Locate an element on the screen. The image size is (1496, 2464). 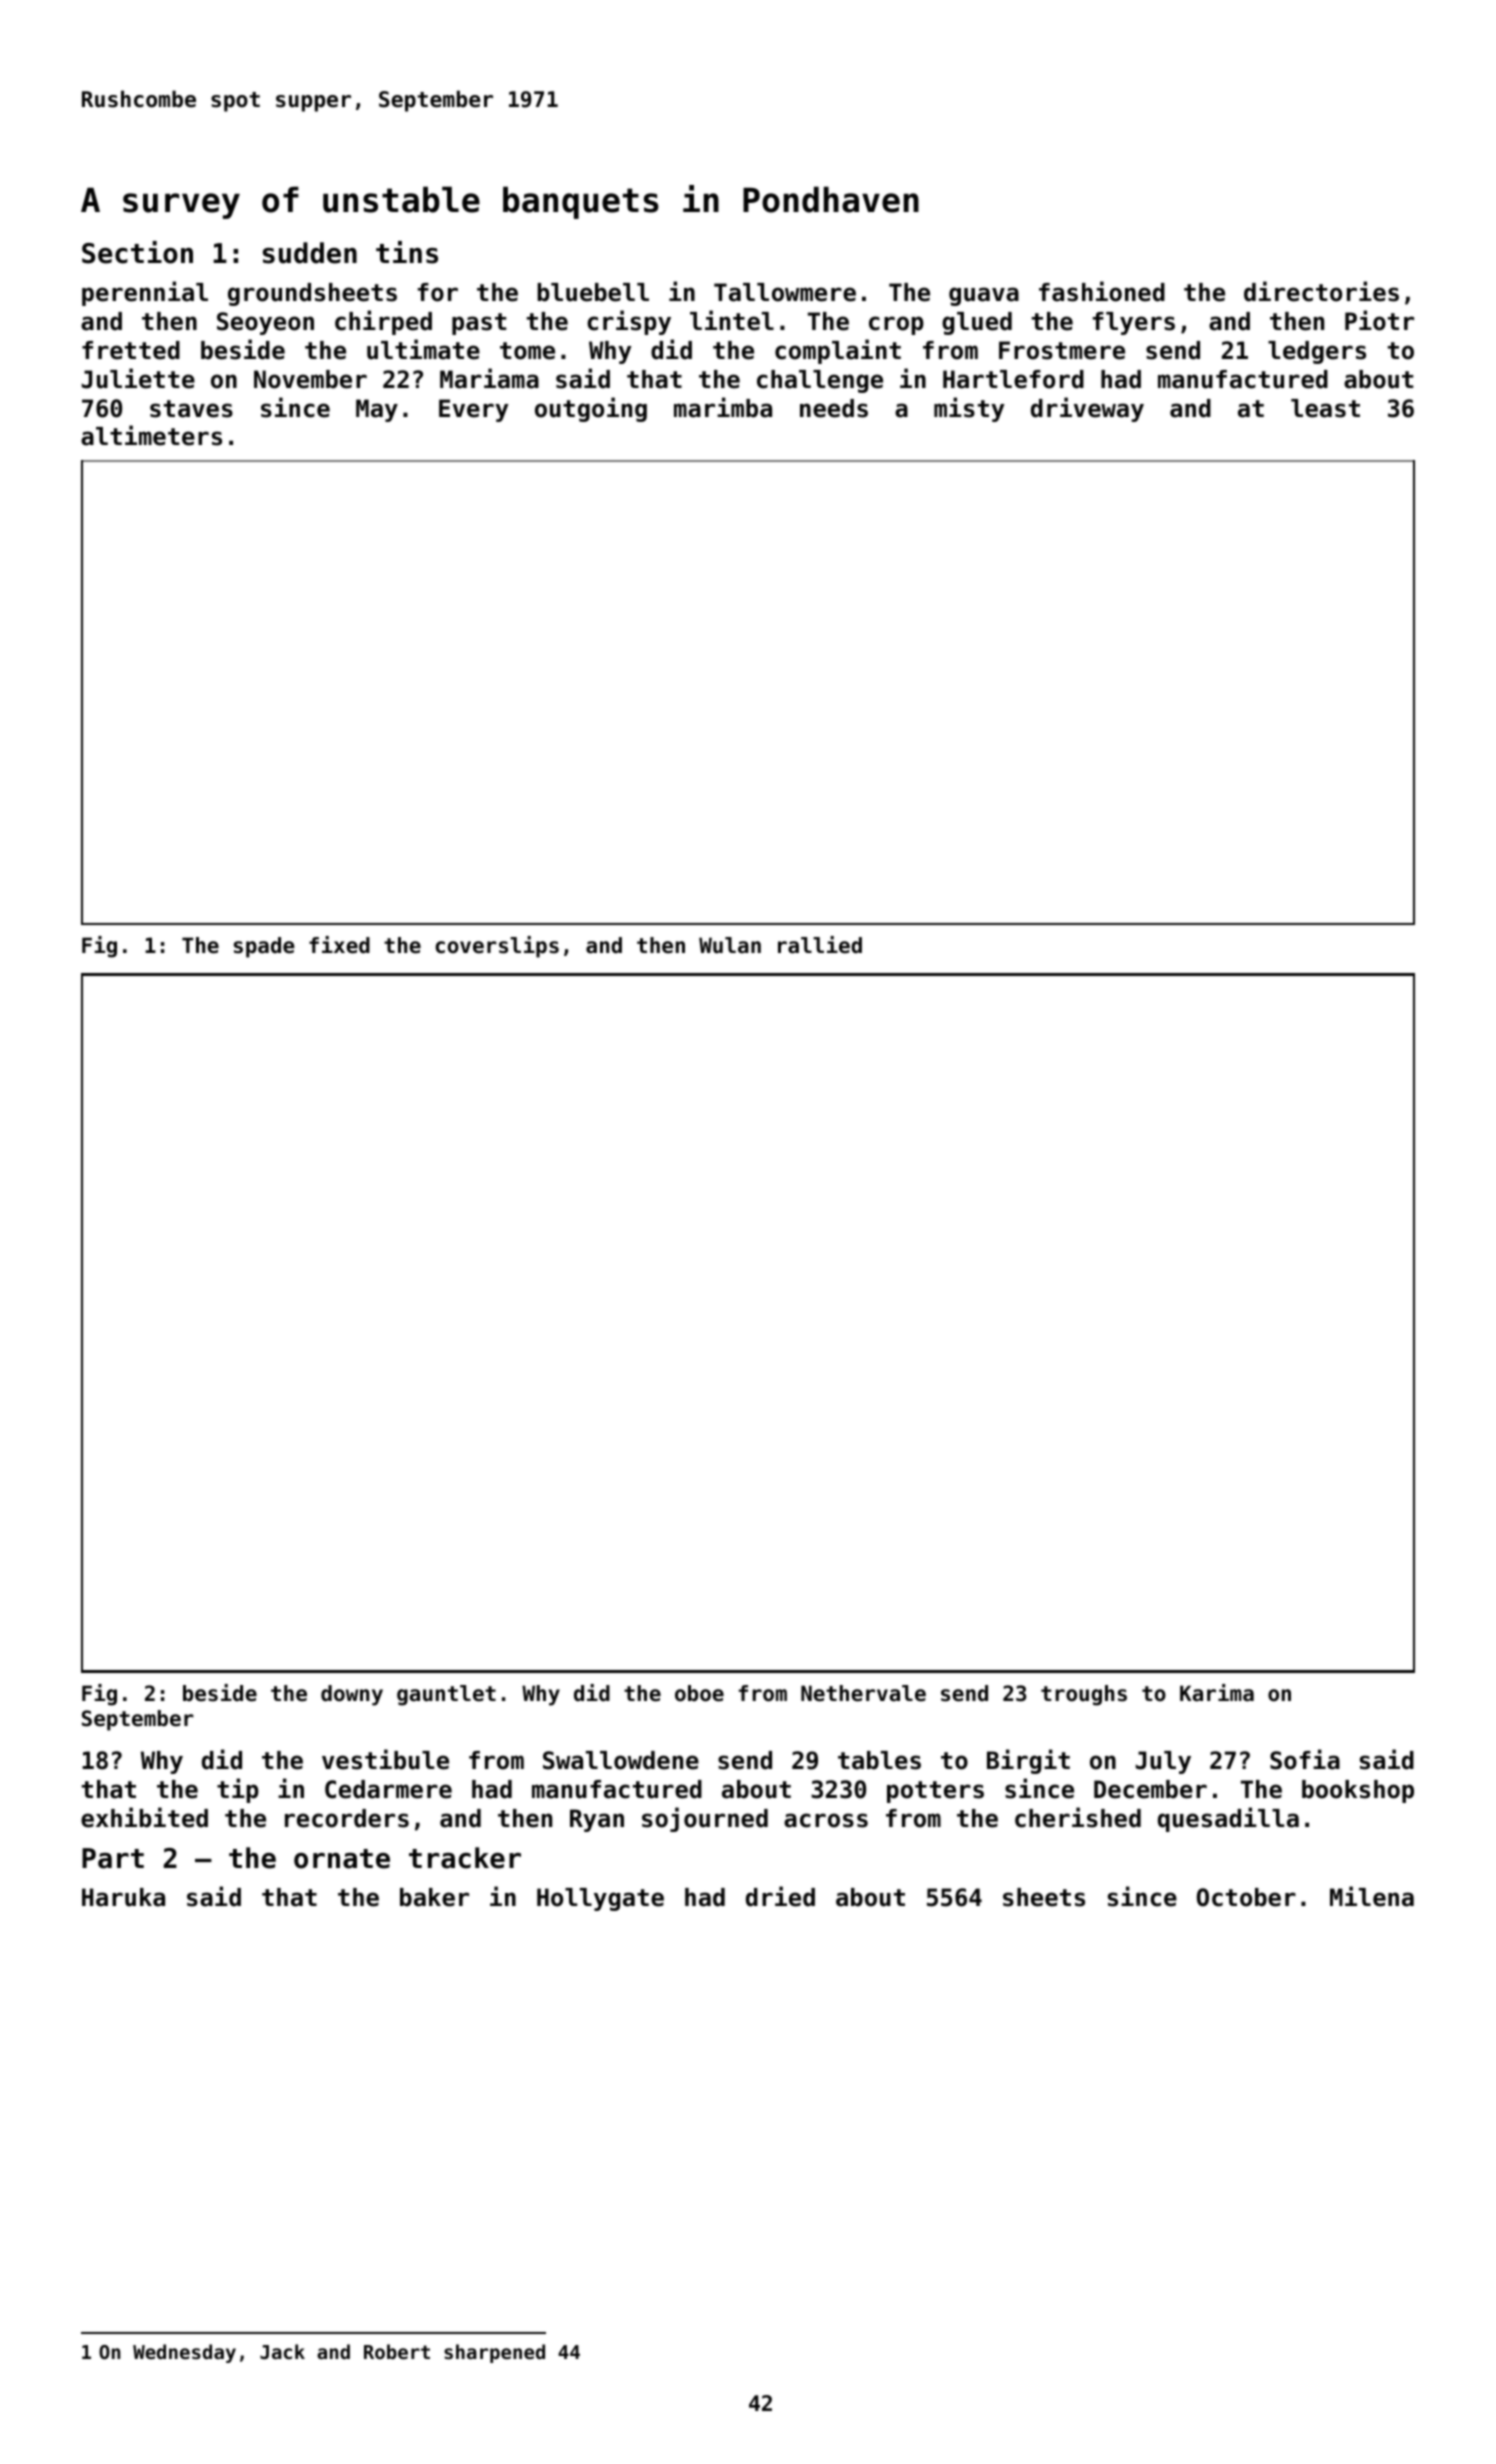
tins is located at coordinates (407, 252).
